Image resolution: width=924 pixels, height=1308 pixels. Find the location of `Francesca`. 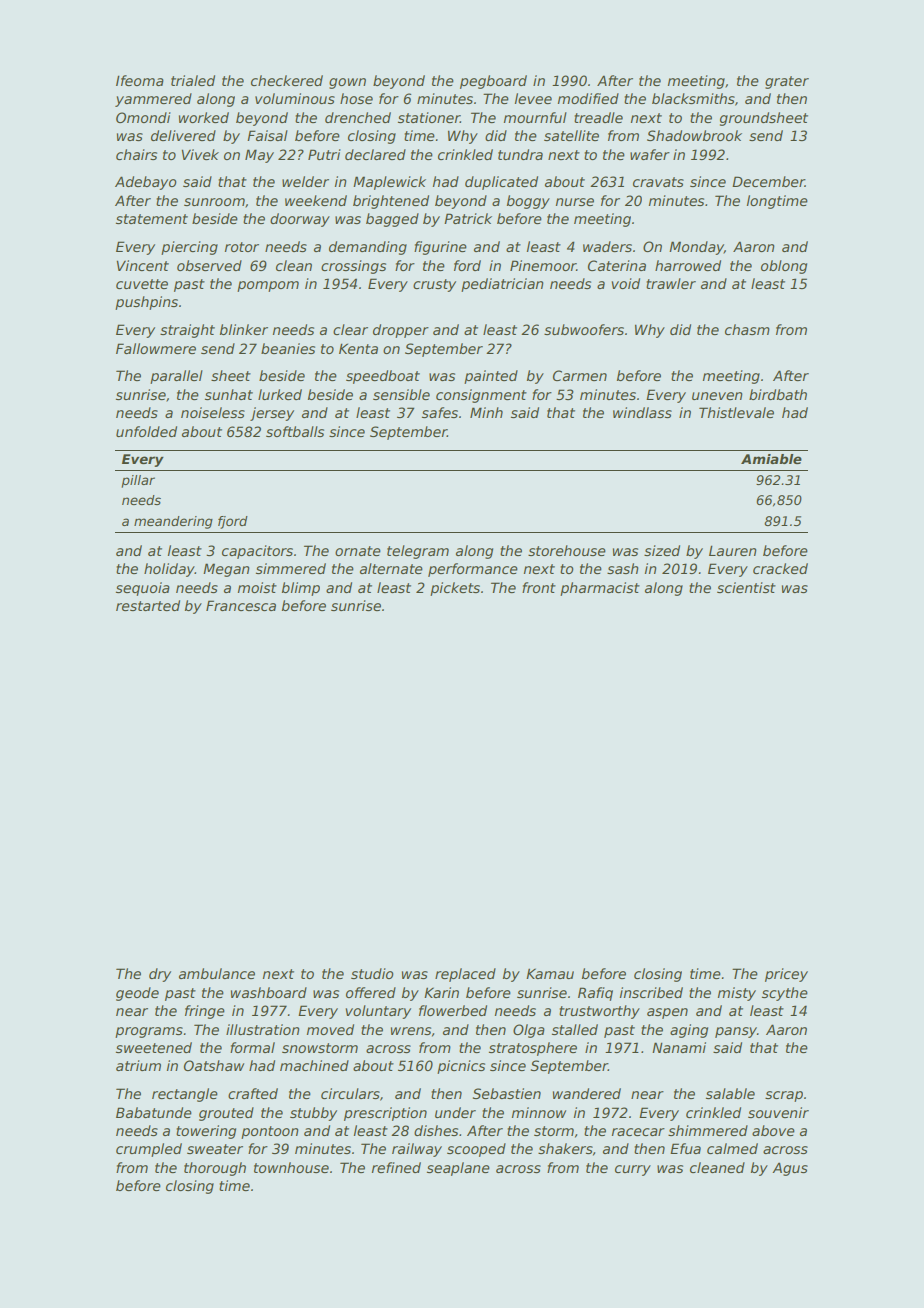

Francesca is located at coordinates (241, 605).
